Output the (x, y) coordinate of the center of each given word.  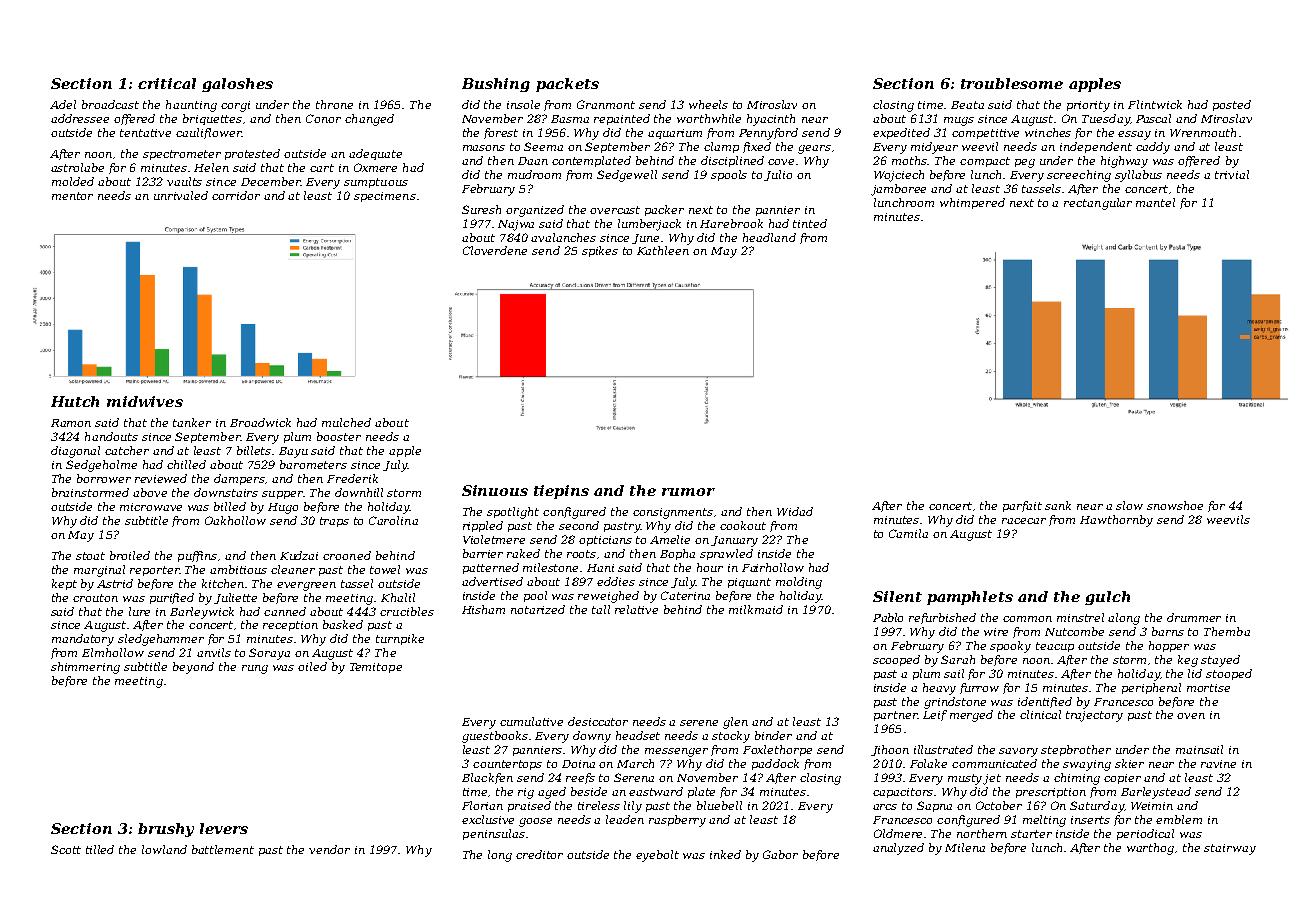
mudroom (534, 174)
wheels (708, 104)
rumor (688, 492)
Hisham (483, 609)
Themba (1227, 631)
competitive (985, 134)
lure (139, 611)
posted (1232, 105)
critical (167, 83)
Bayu (293, 452)
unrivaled (181, 195)
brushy (166, 830)
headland (769, 237)
